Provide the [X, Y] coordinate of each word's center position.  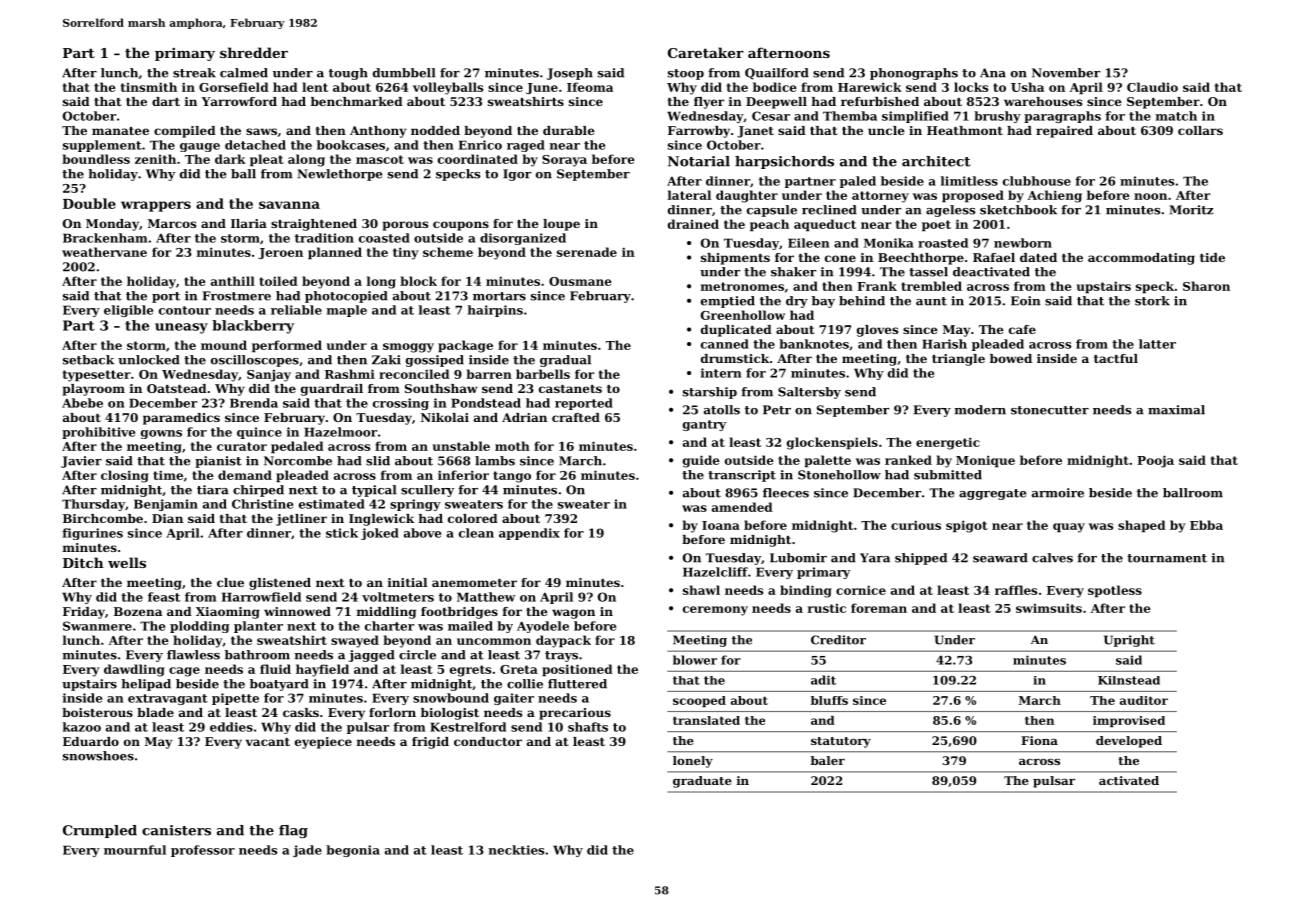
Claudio [1152, 87]
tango [512, 477]
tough [348, 74]
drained [693, 224]
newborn [1023, 243]
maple [347, 311]
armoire [1058, 493]
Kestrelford [468, 727]
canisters [176, 830]
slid [378, 461]
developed [1129, 742]
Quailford [777, 74]
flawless [193, 655]
